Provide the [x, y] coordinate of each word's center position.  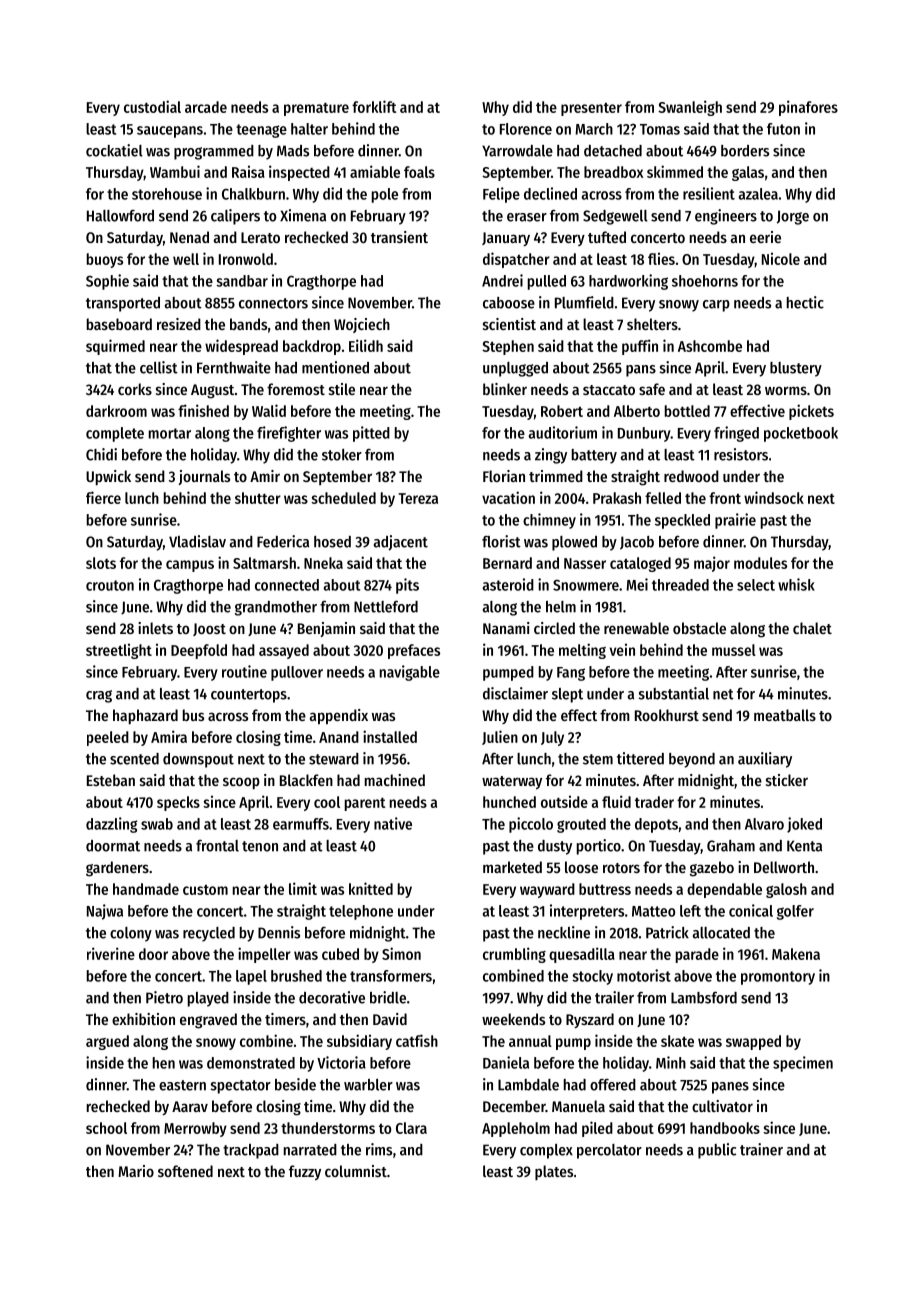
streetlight [119, 651]
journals [204, 477]
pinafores [808, 108]
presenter [591, 109]
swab [157, 824]
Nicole [781, 258]
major [712, 564]
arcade [206, 107]
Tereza [418, 498]
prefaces [414, 651]
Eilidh [366, 345]
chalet [812, 628]
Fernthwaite [234, 367]
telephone [361, 912]
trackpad [251, 1151]
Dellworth [784, 867]
